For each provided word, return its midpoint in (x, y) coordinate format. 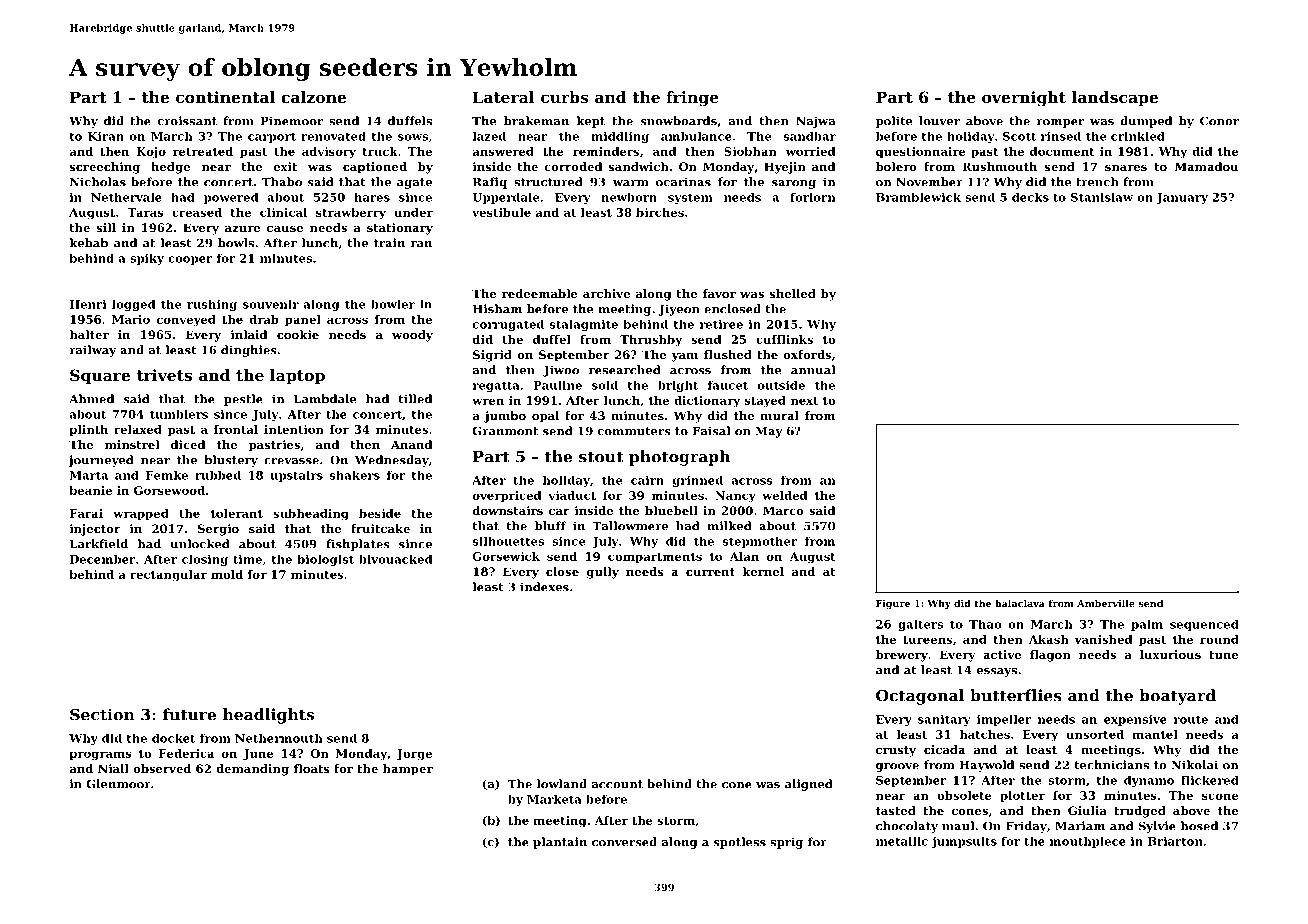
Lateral (504, 97)
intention (294, 429)
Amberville (1106, 603)
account (617, 784)
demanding (252, 770)
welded (785, 495)
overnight (1024, 99)
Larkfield (99, 544)
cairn (647, 480)
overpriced (507, 496)
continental (225, 97)
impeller (1004, 720)
